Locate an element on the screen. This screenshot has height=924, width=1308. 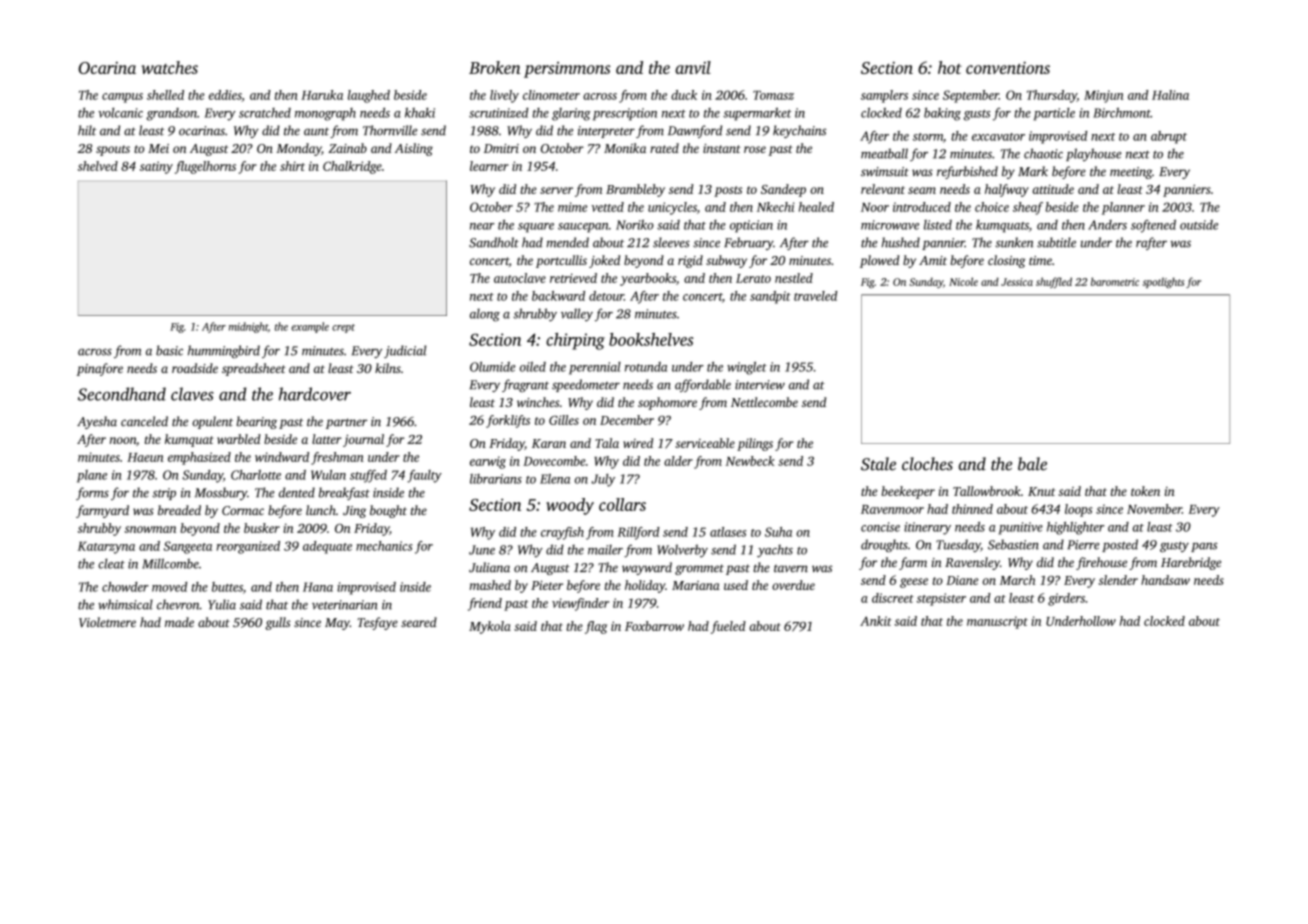
optician is located at coordinates (751, 226).
